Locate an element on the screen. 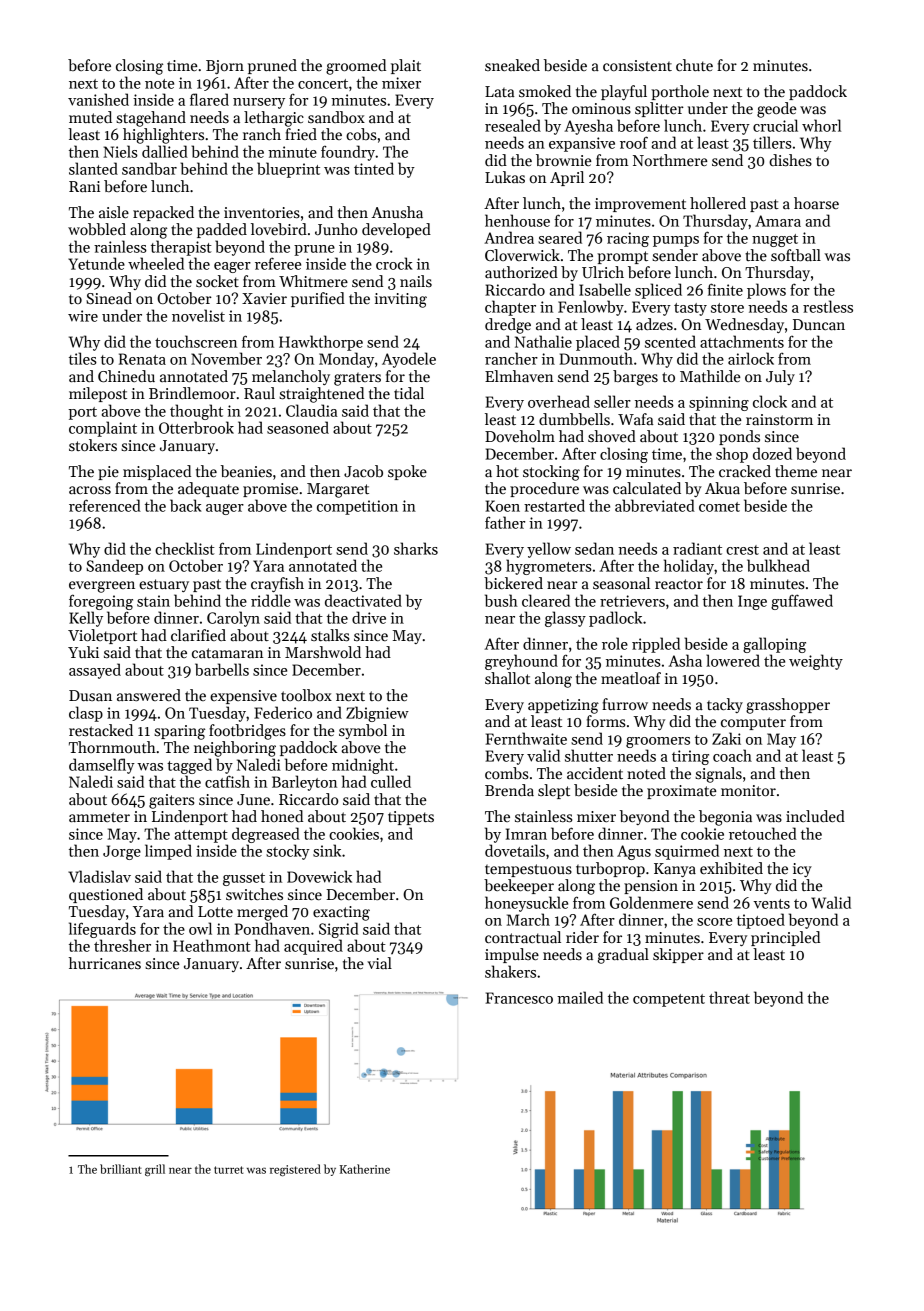  grill is located at coordinates (155, 1170).
